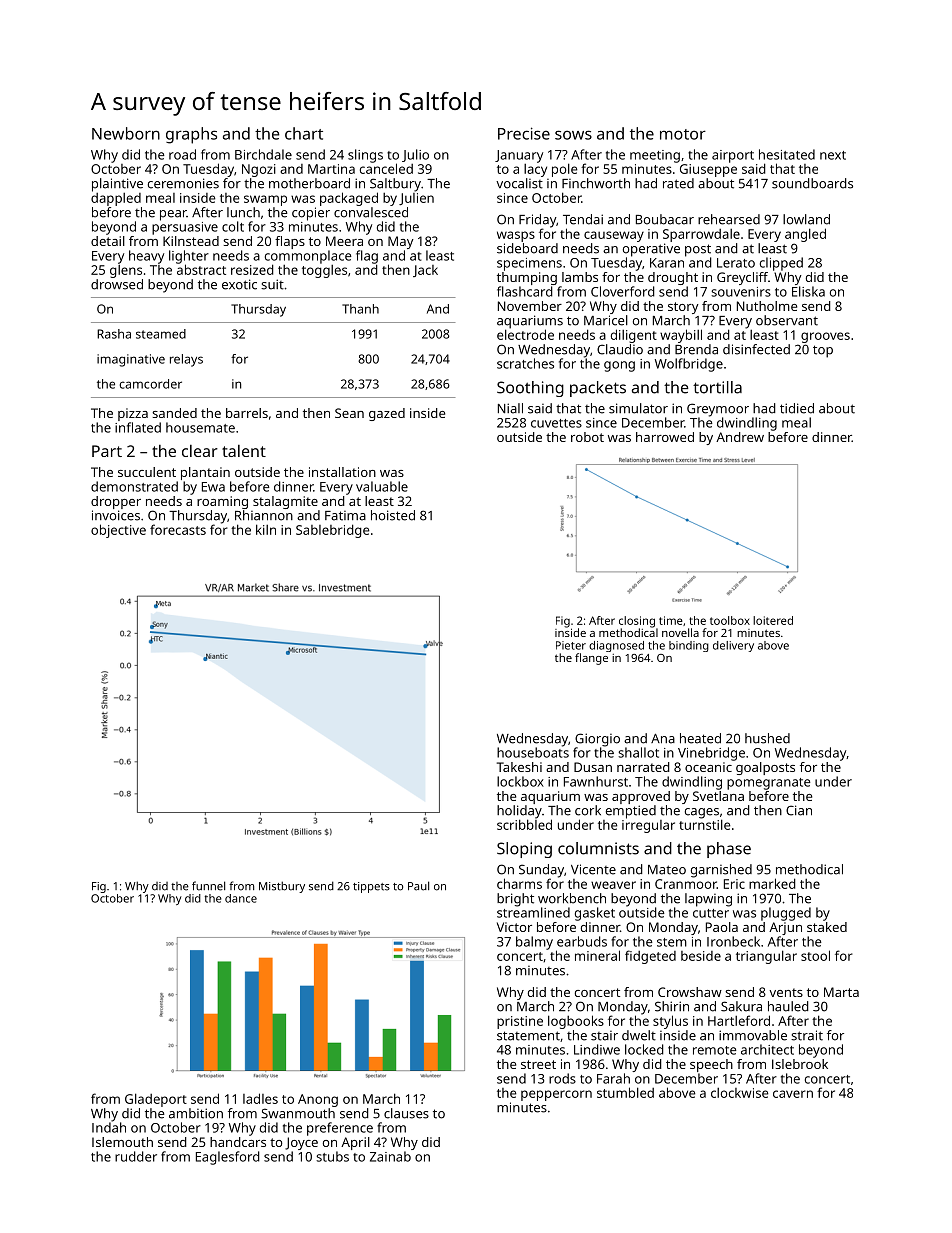 Image resolution: width=952 pixels, height=1233 pixels. I want to click on dappled, so click(116, 199).
